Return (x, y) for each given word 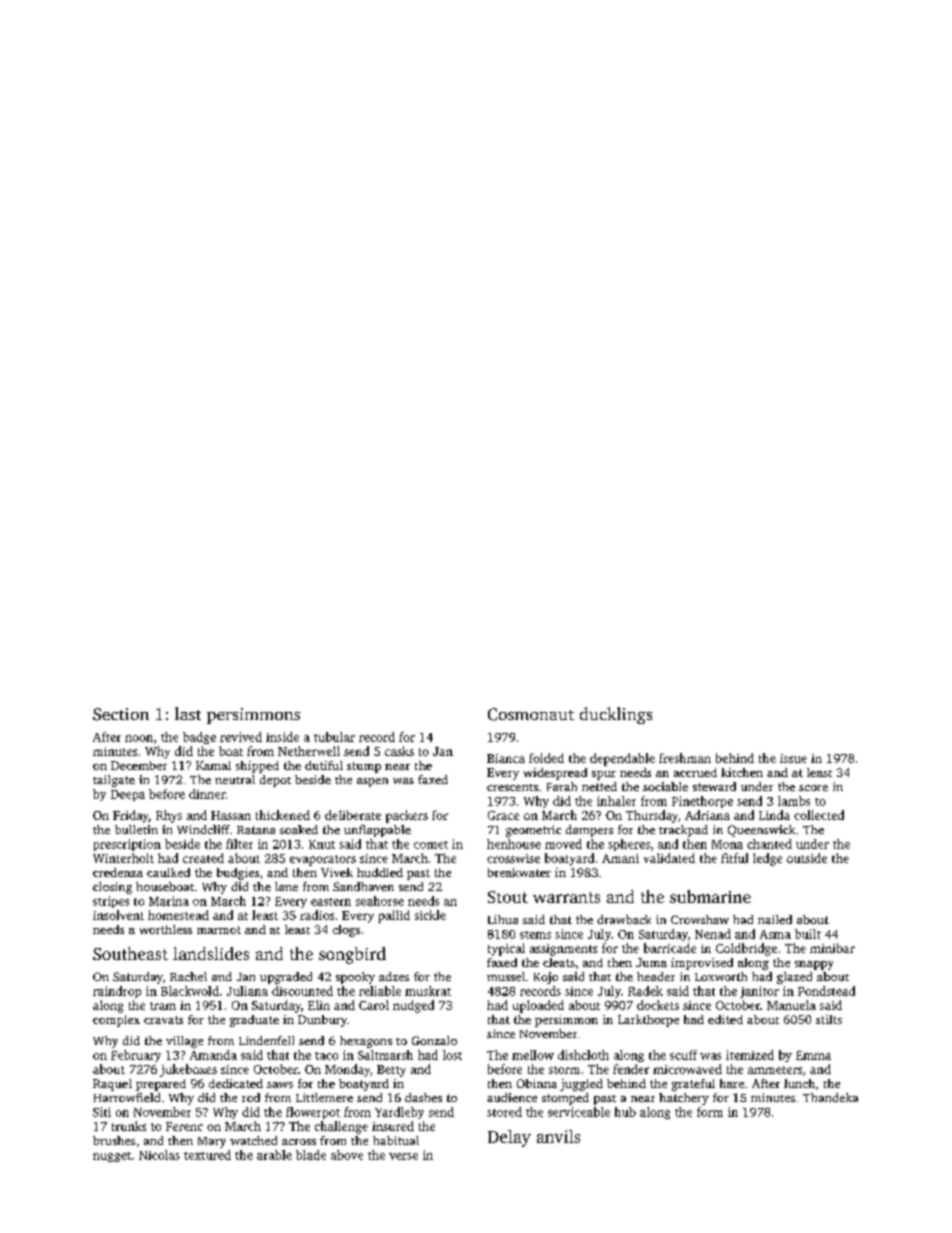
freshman (685, 758)
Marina (169, 901)
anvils (558, 1136)
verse (403, 1156)
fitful (734, 858)
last (188, 713)
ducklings (616, 715)
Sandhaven (363, 886)
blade (311, 1155)
